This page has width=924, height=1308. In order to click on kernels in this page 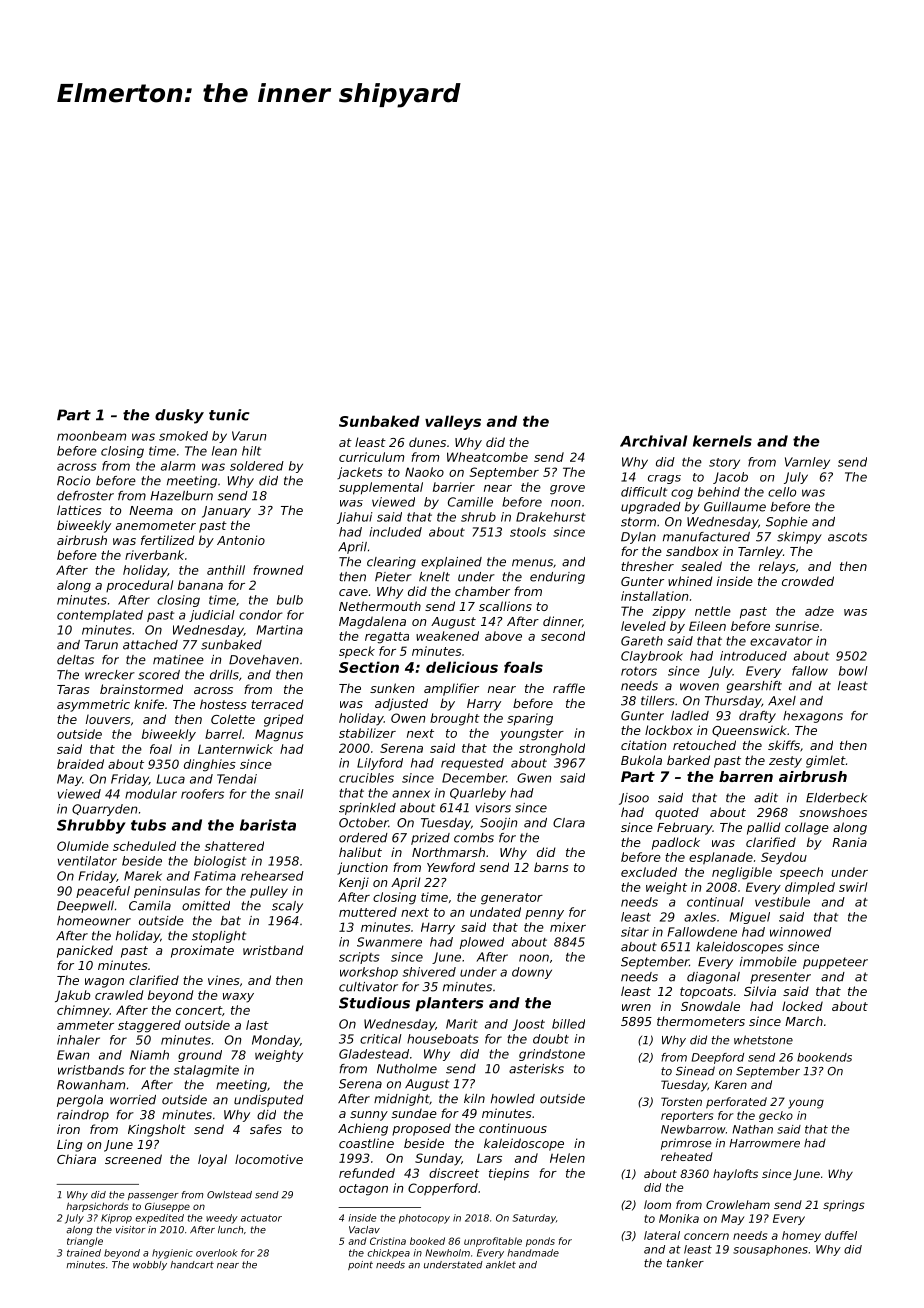, I will do `click(722, 441)`.
